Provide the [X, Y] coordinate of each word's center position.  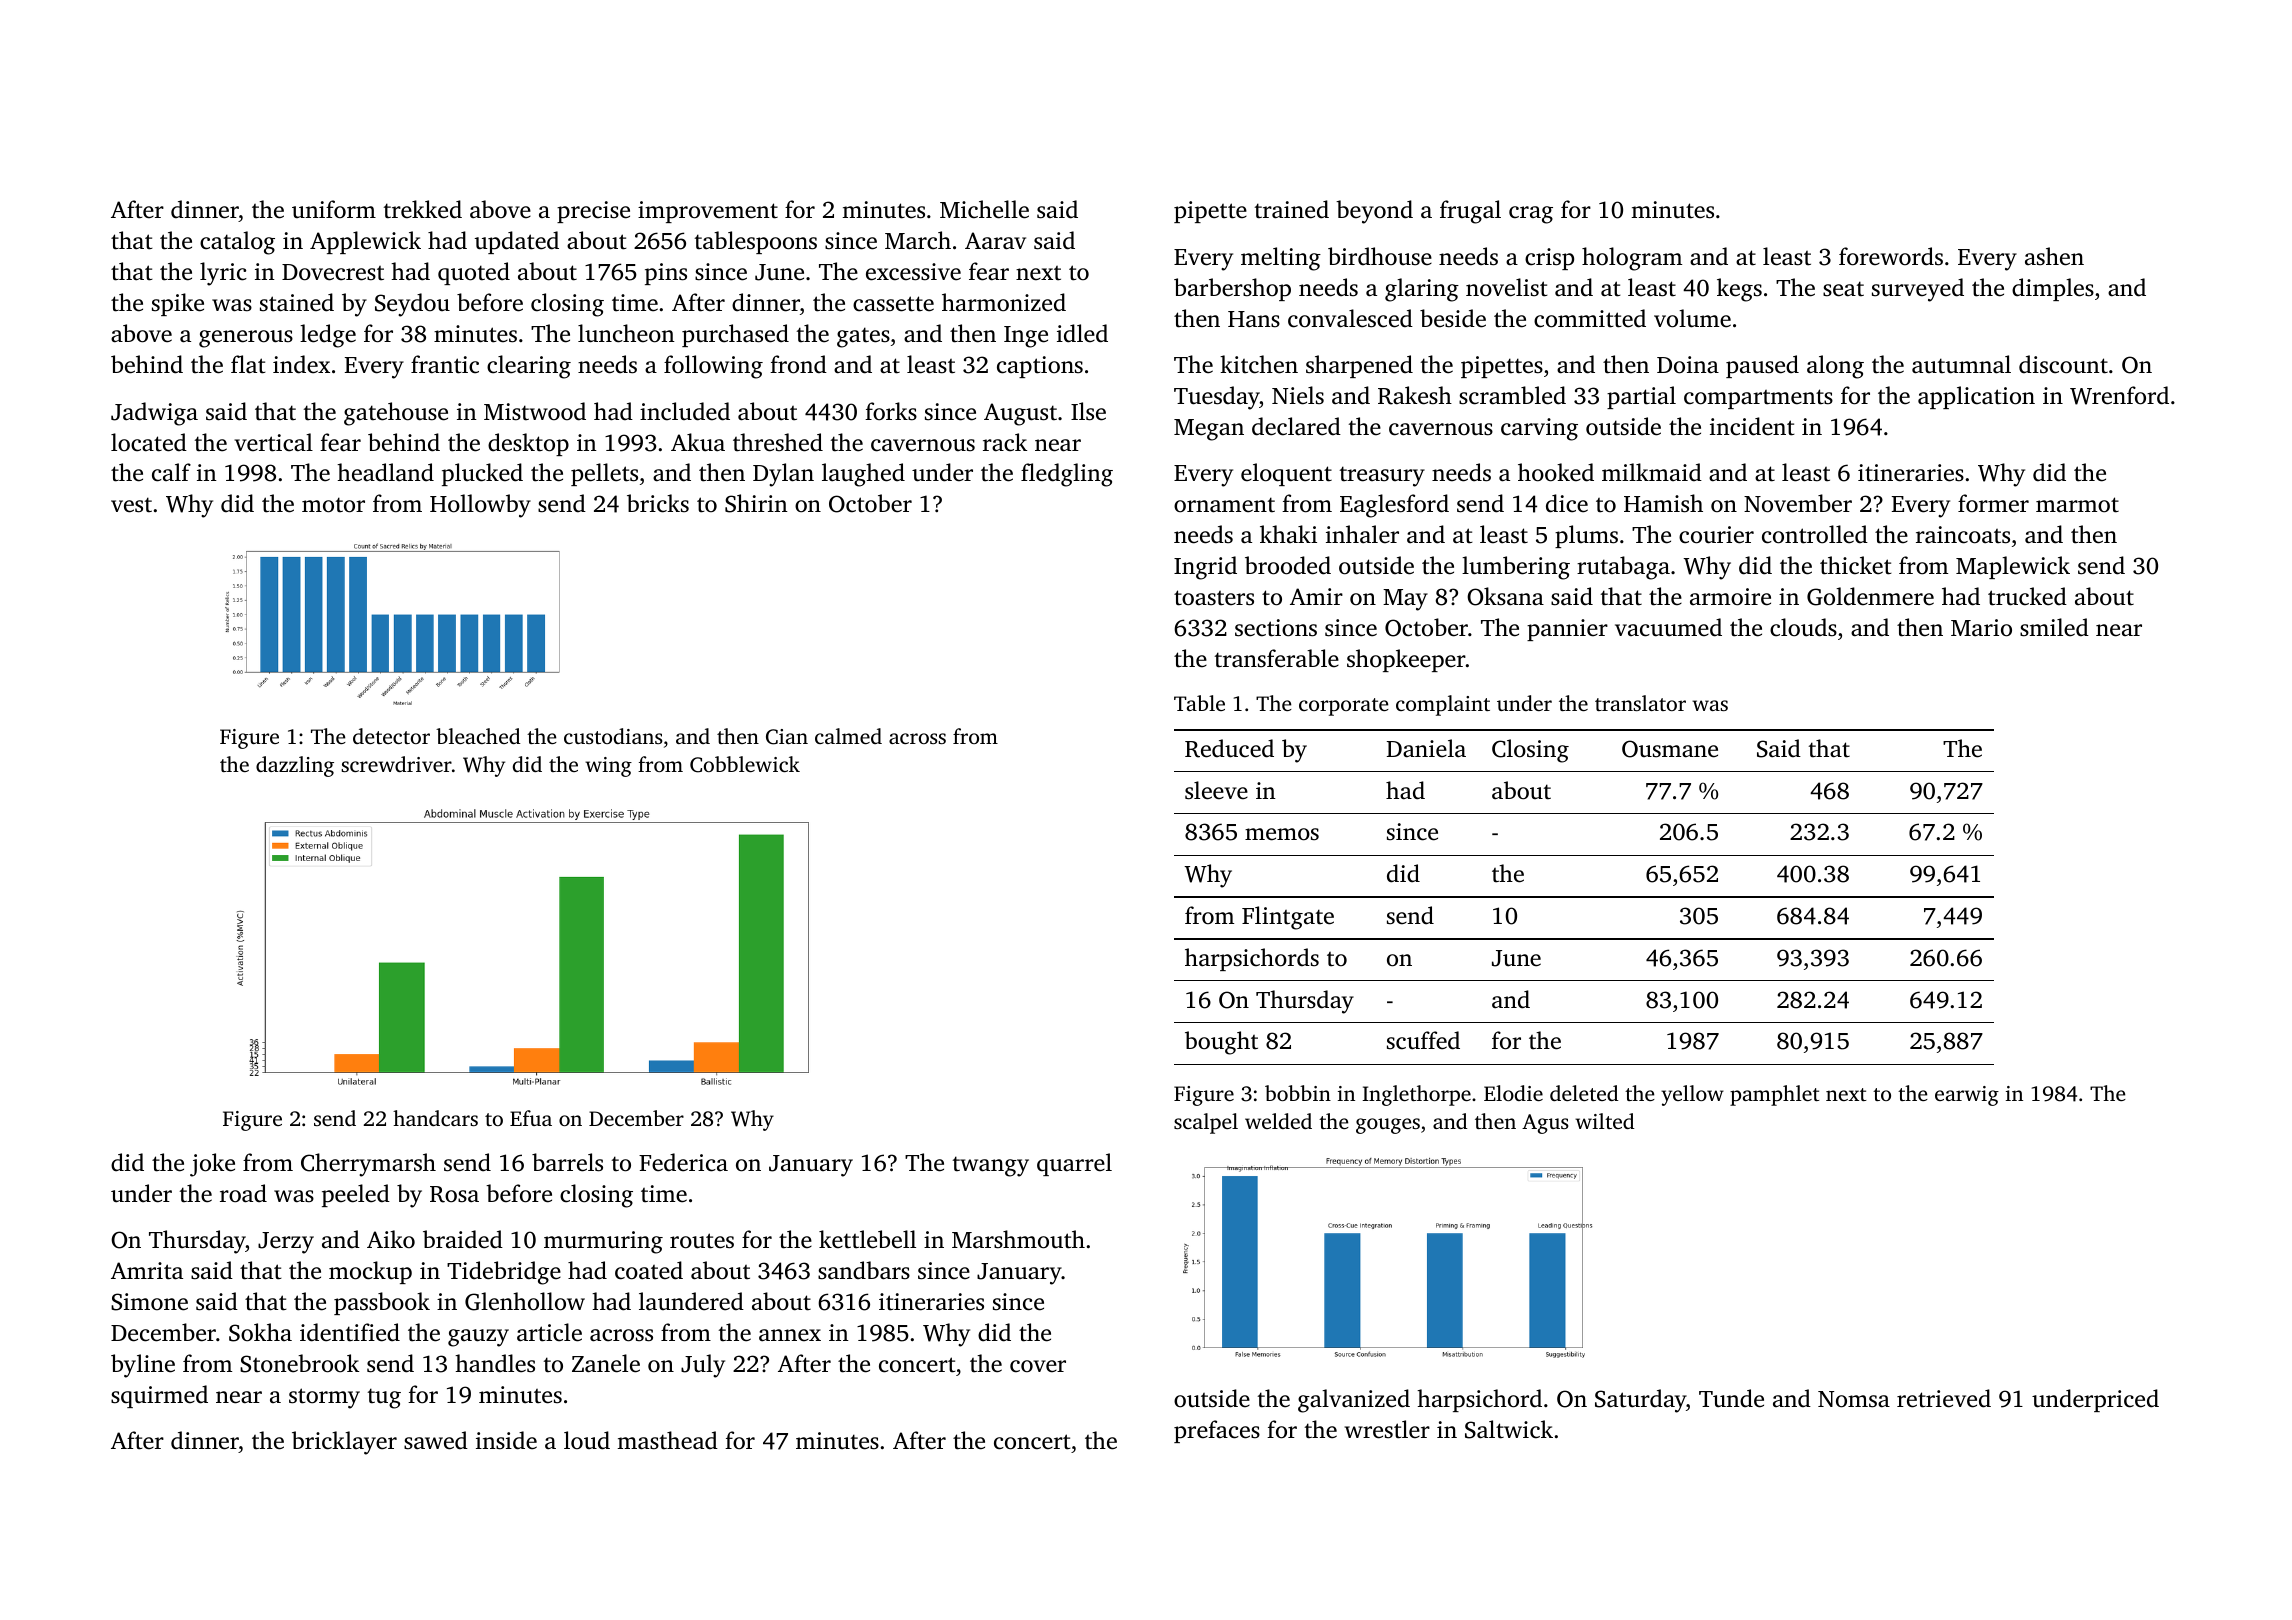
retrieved [1944, 1398]
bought [1221, 1043]
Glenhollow [525, 1301]
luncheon [626, 333]
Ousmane [1670, 749]
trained [1291, 209]
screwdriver [396, 764]
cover [1038, 1366]
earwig [1967, 1096]
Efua [531, 1118]
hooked [1556, 472]
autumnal [1961, 364]
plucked [482, 474]
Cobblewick [745, 764]
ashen [2054, 256]
